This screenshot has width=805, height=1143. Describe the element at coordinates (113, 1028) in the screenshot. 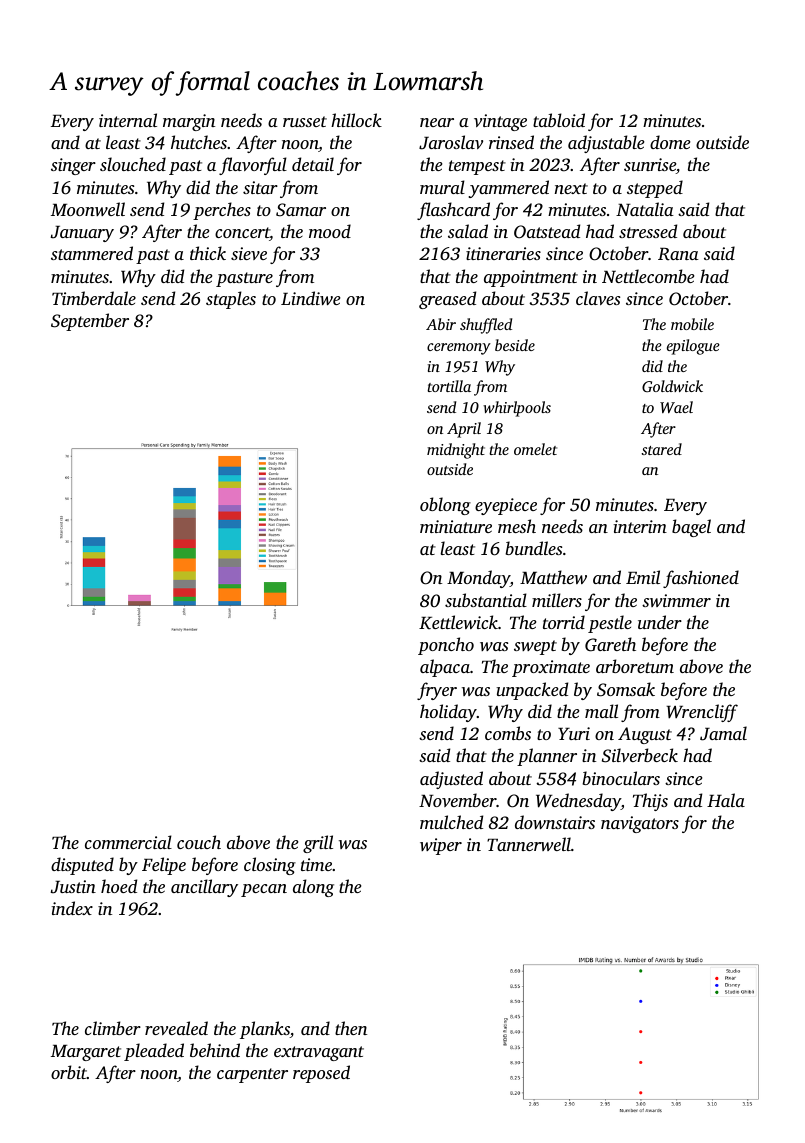

I see `climber` at that location.
